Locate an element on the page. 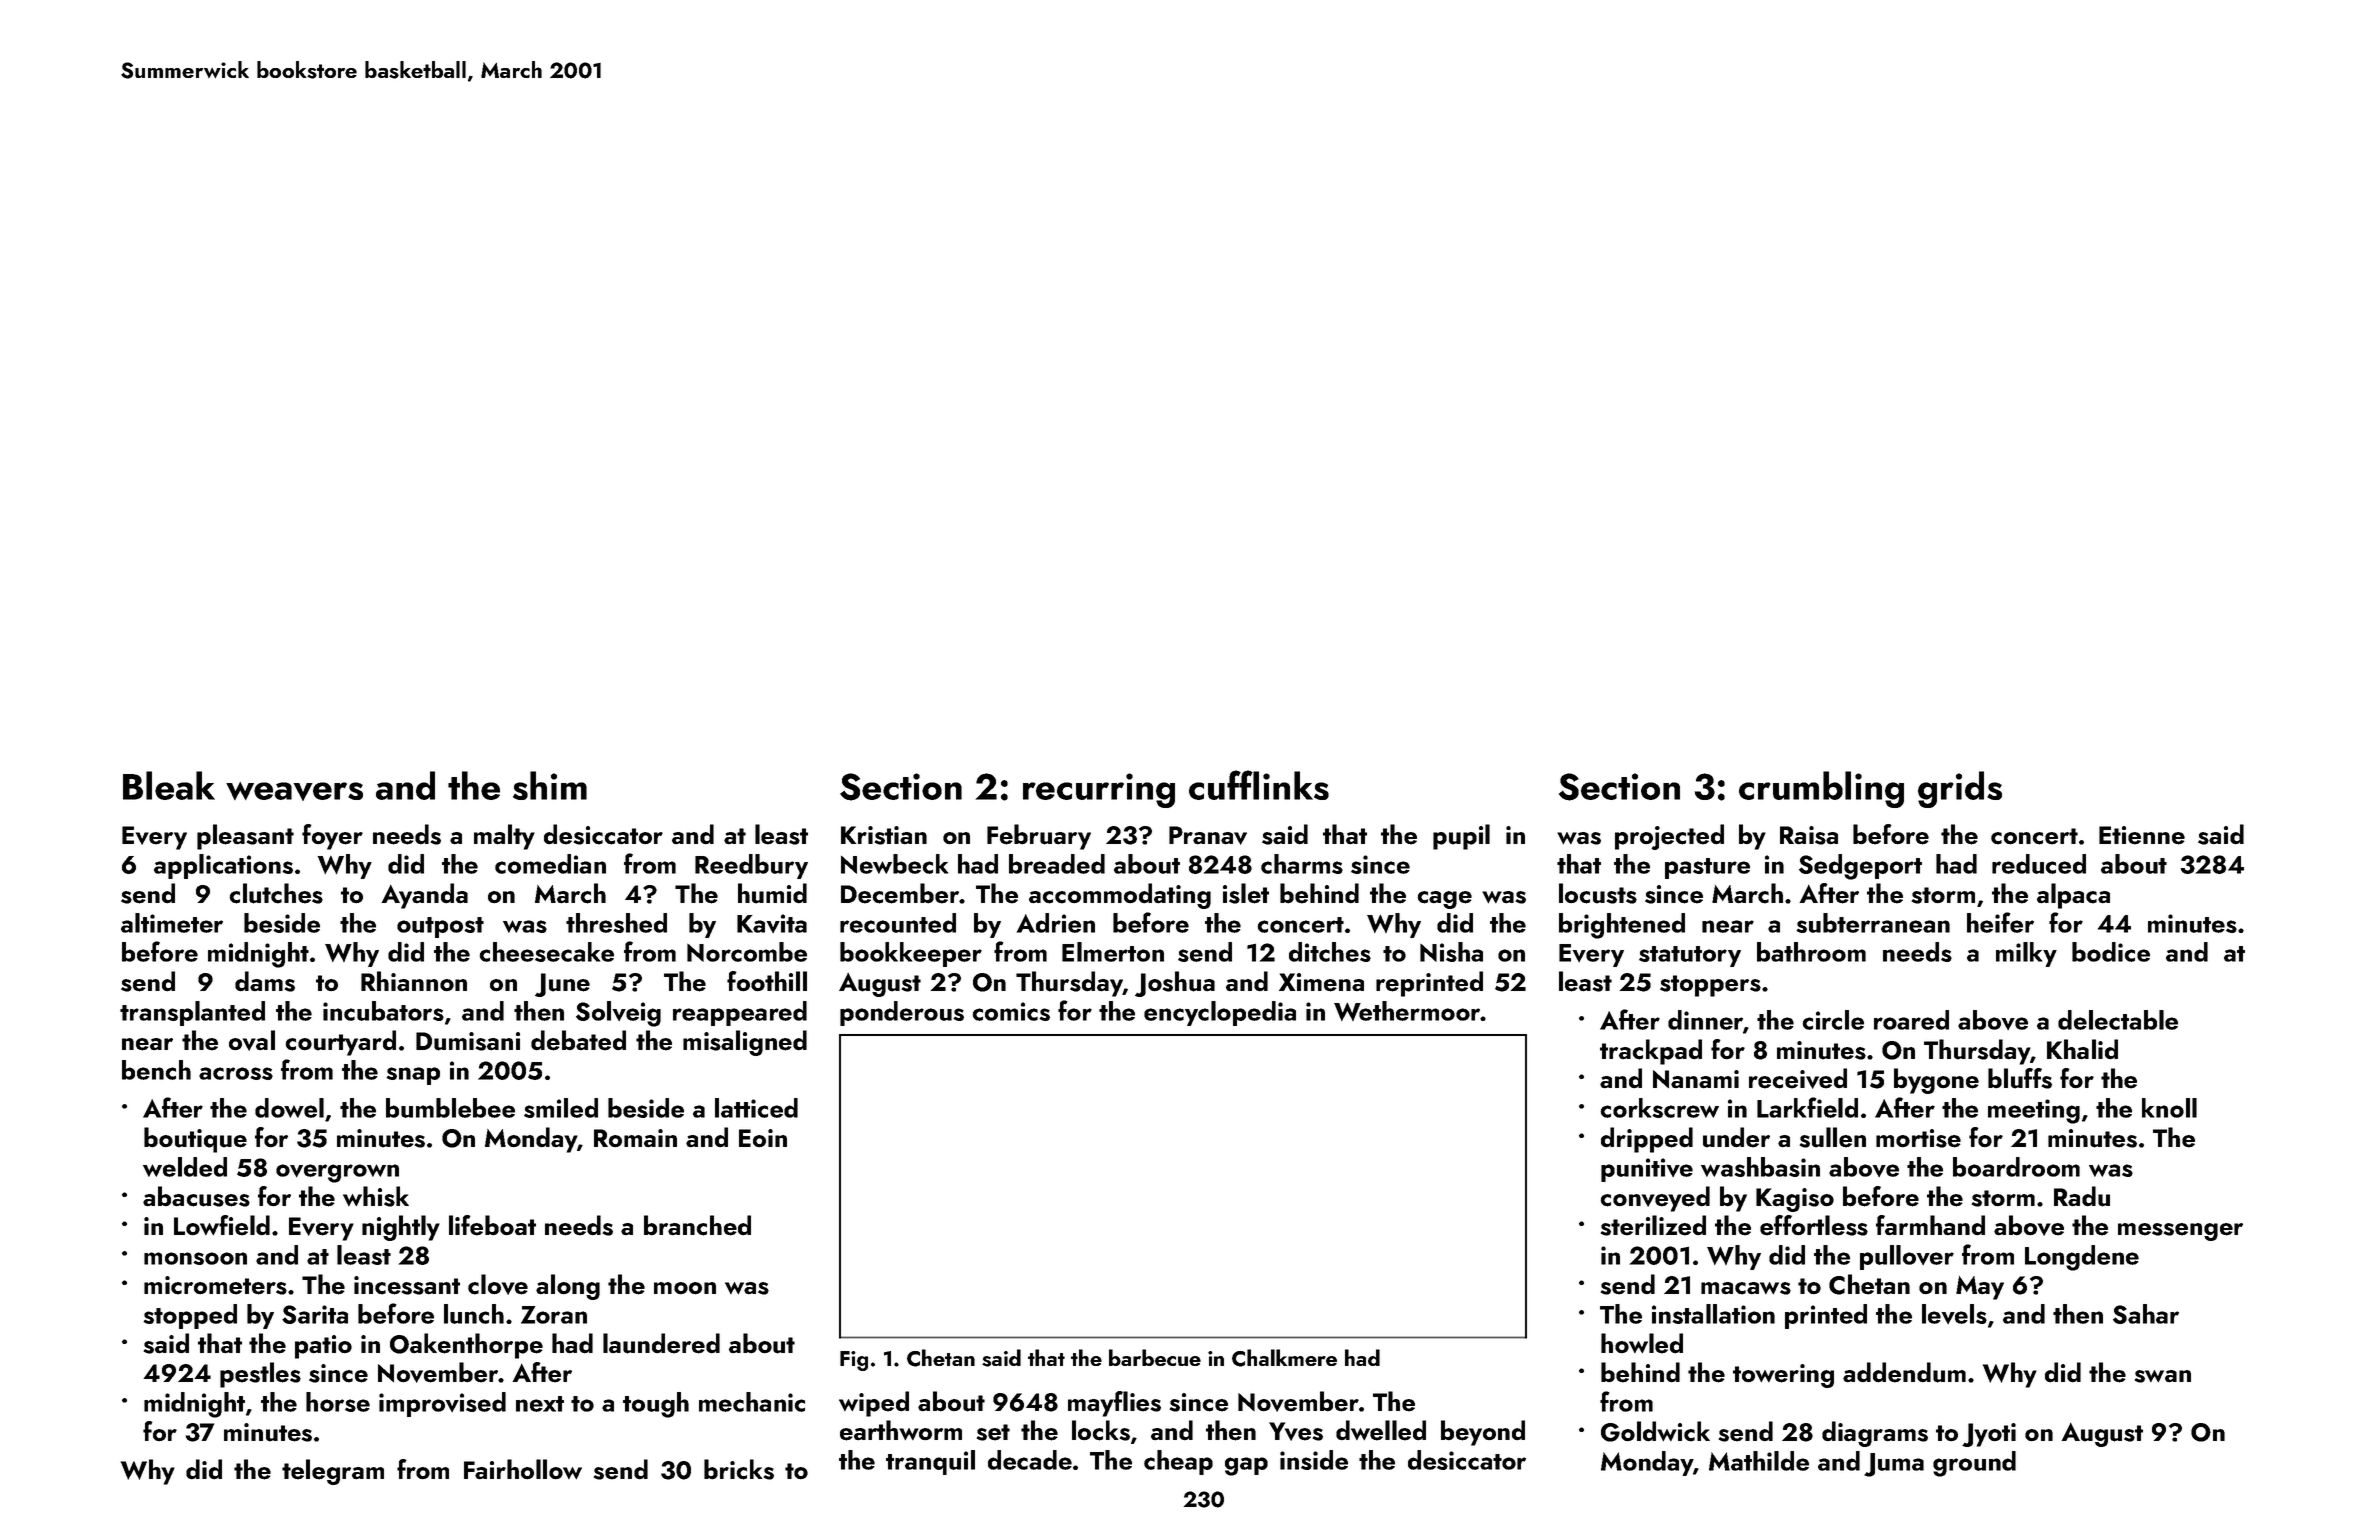  Kagiso is located at coordinates (1795, 1200).
